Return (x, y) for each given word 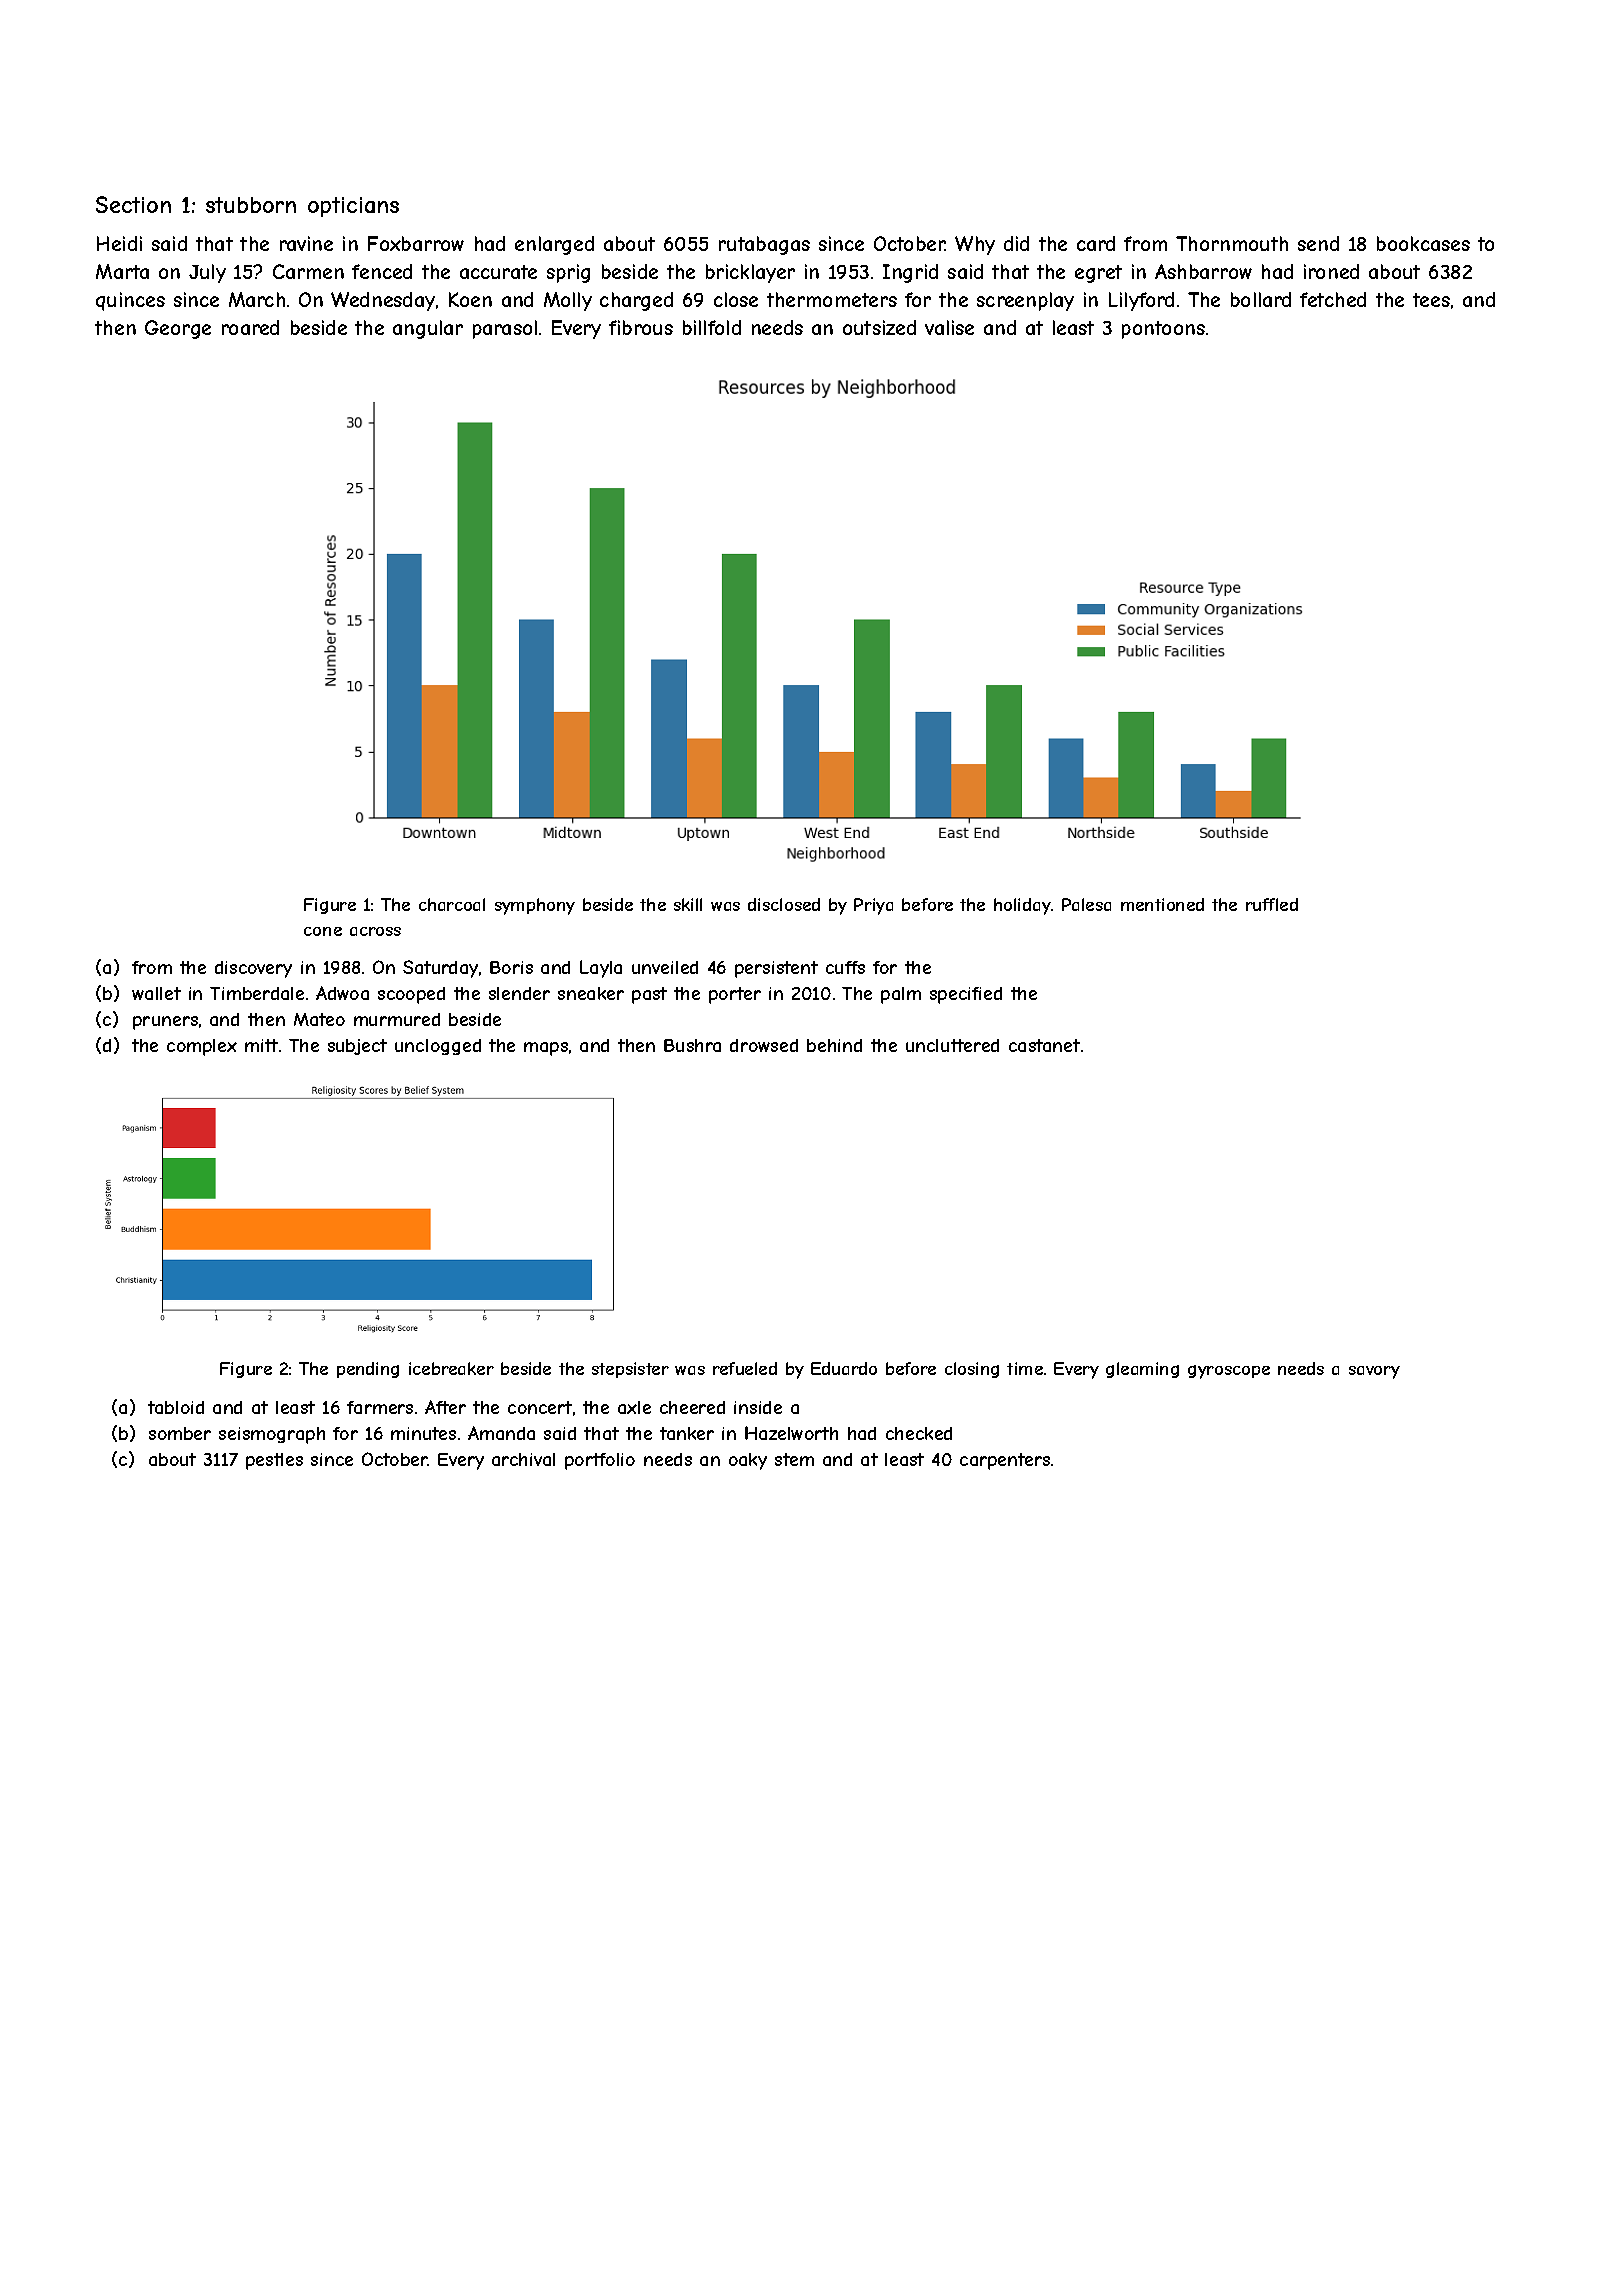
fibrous (641, 327)
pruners (165, 1023)
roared (250, 327)
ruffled (1272, 904)
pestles (274, 1461)
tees (1431, 300)
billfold (712, 327)
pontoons (1163, 330)
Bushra (692, 1045)
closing (972, 1370)
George (178, 329)
